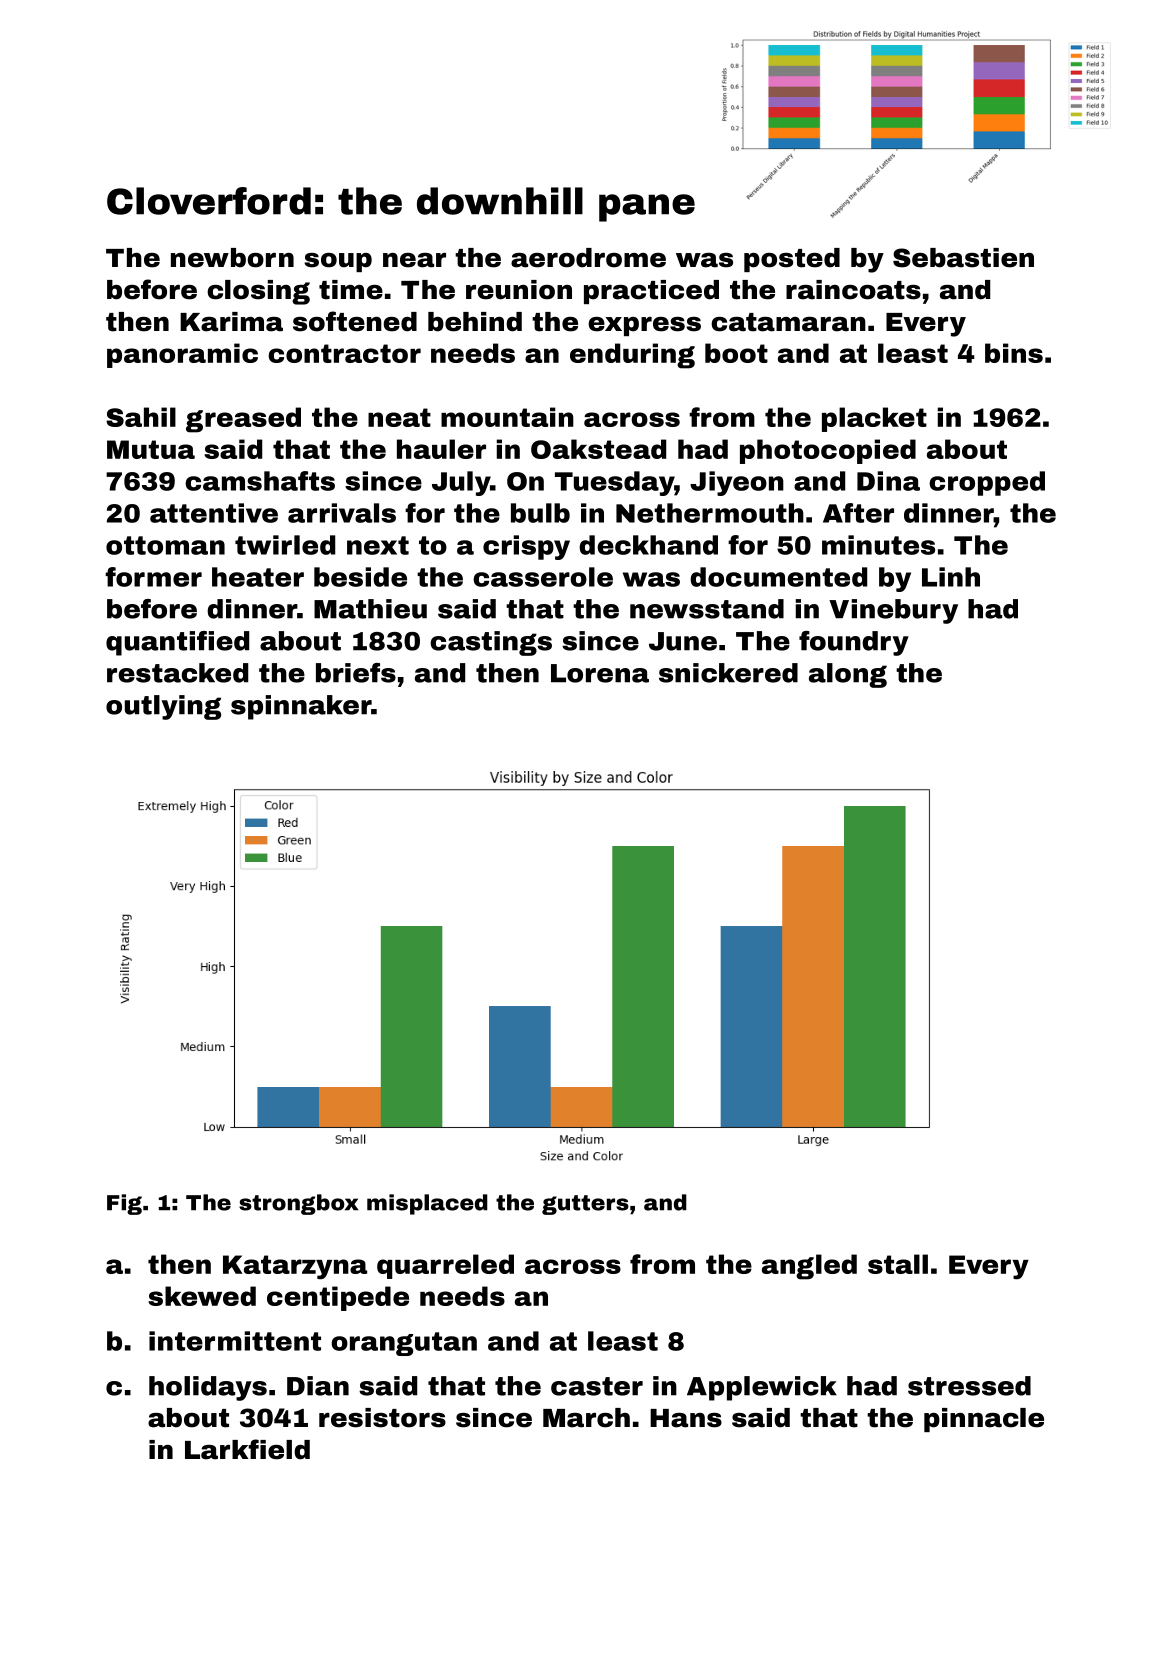  Describe the element at coordinates (445, 1266) in the screenshot. I see `quarreled` at that location.
